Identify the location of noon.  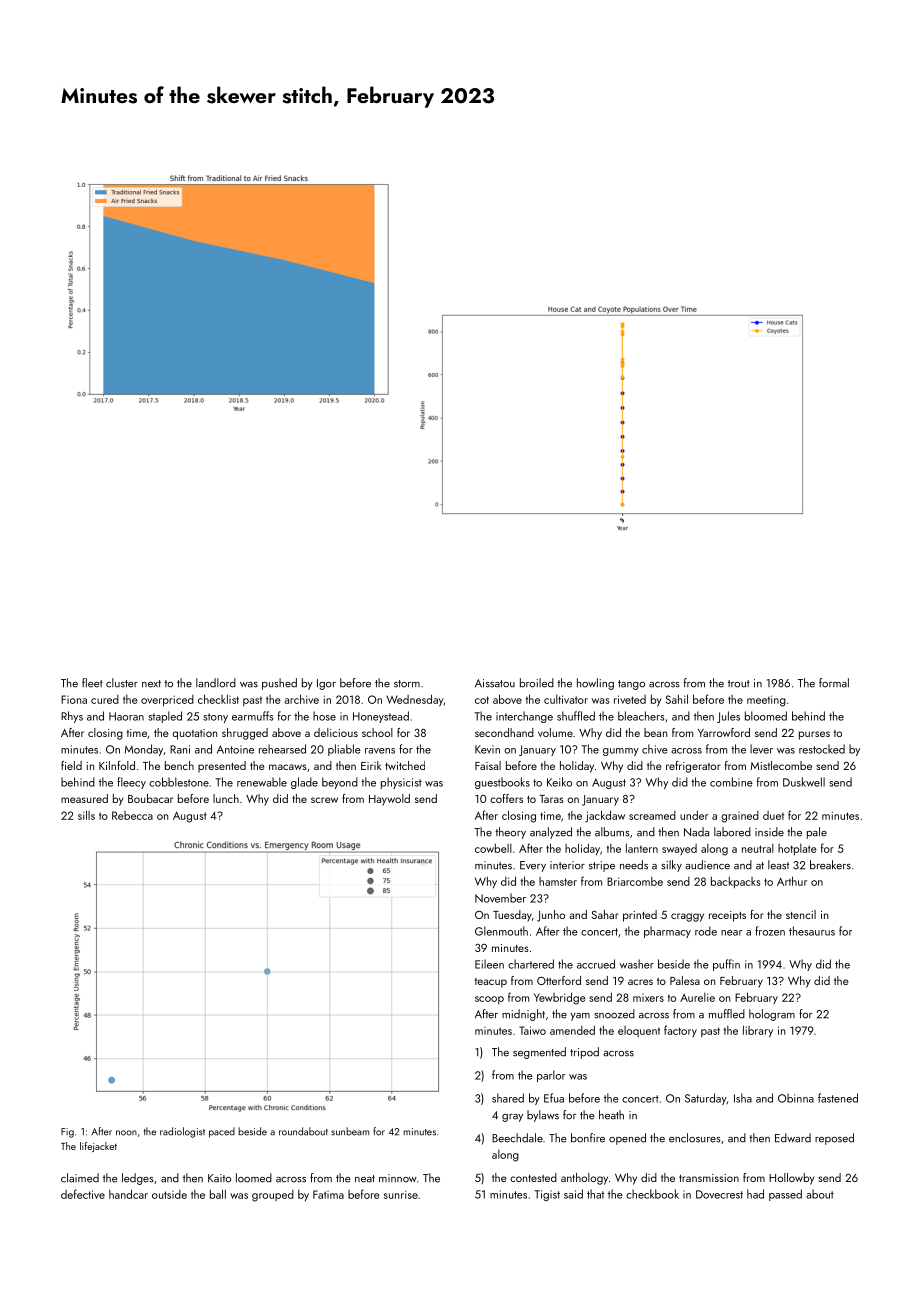
(126, 1133).
